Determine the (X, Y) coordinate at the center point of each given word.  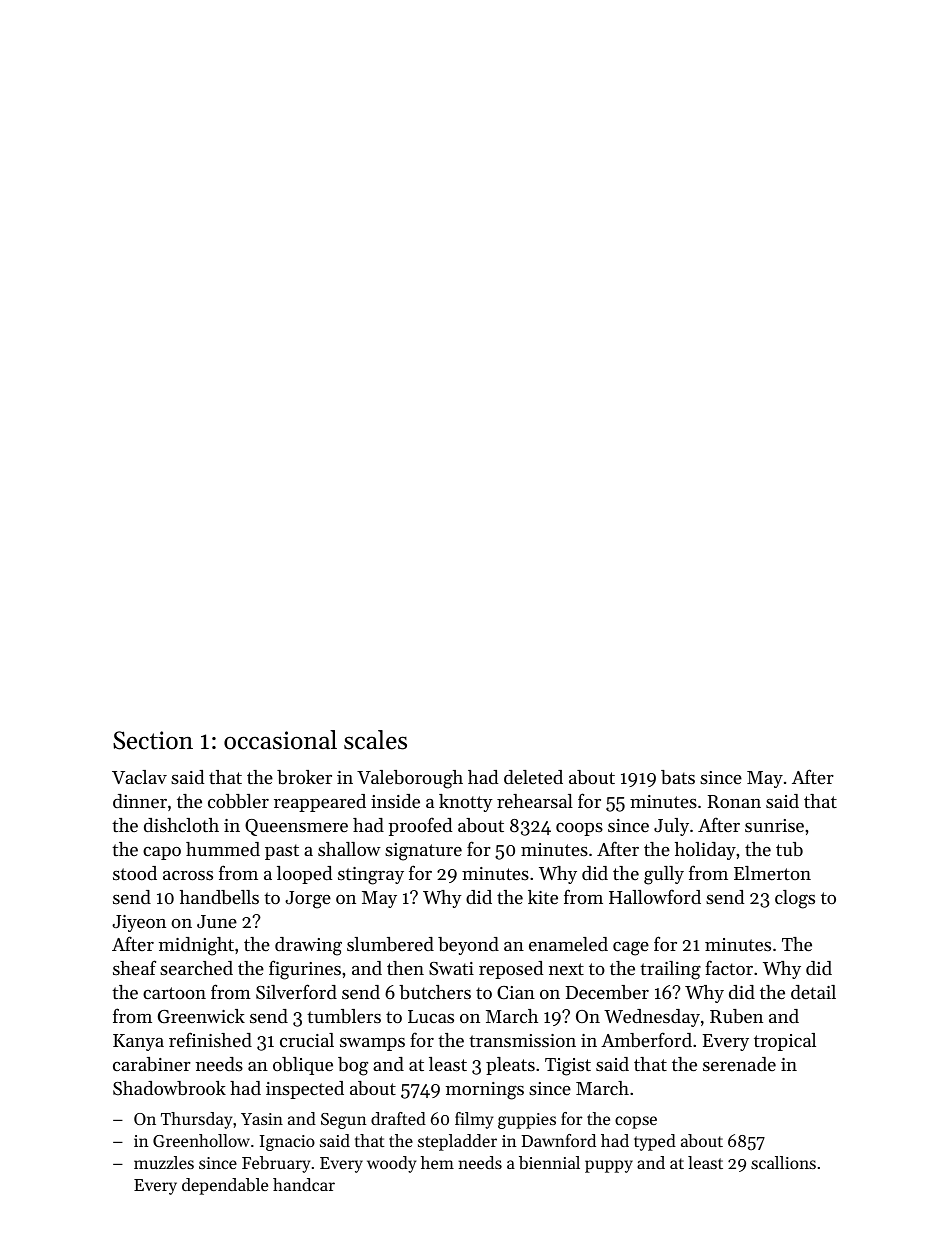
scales (375, 740)
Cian (516, 992)
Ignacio (287, 1143)
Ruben (736, 1016)
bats (678, 777)
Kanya (138, 1042)
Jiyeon (139, 923)
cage (631, 948)
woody (391, 1164)
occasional (280, 740)
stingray (371, 876)
